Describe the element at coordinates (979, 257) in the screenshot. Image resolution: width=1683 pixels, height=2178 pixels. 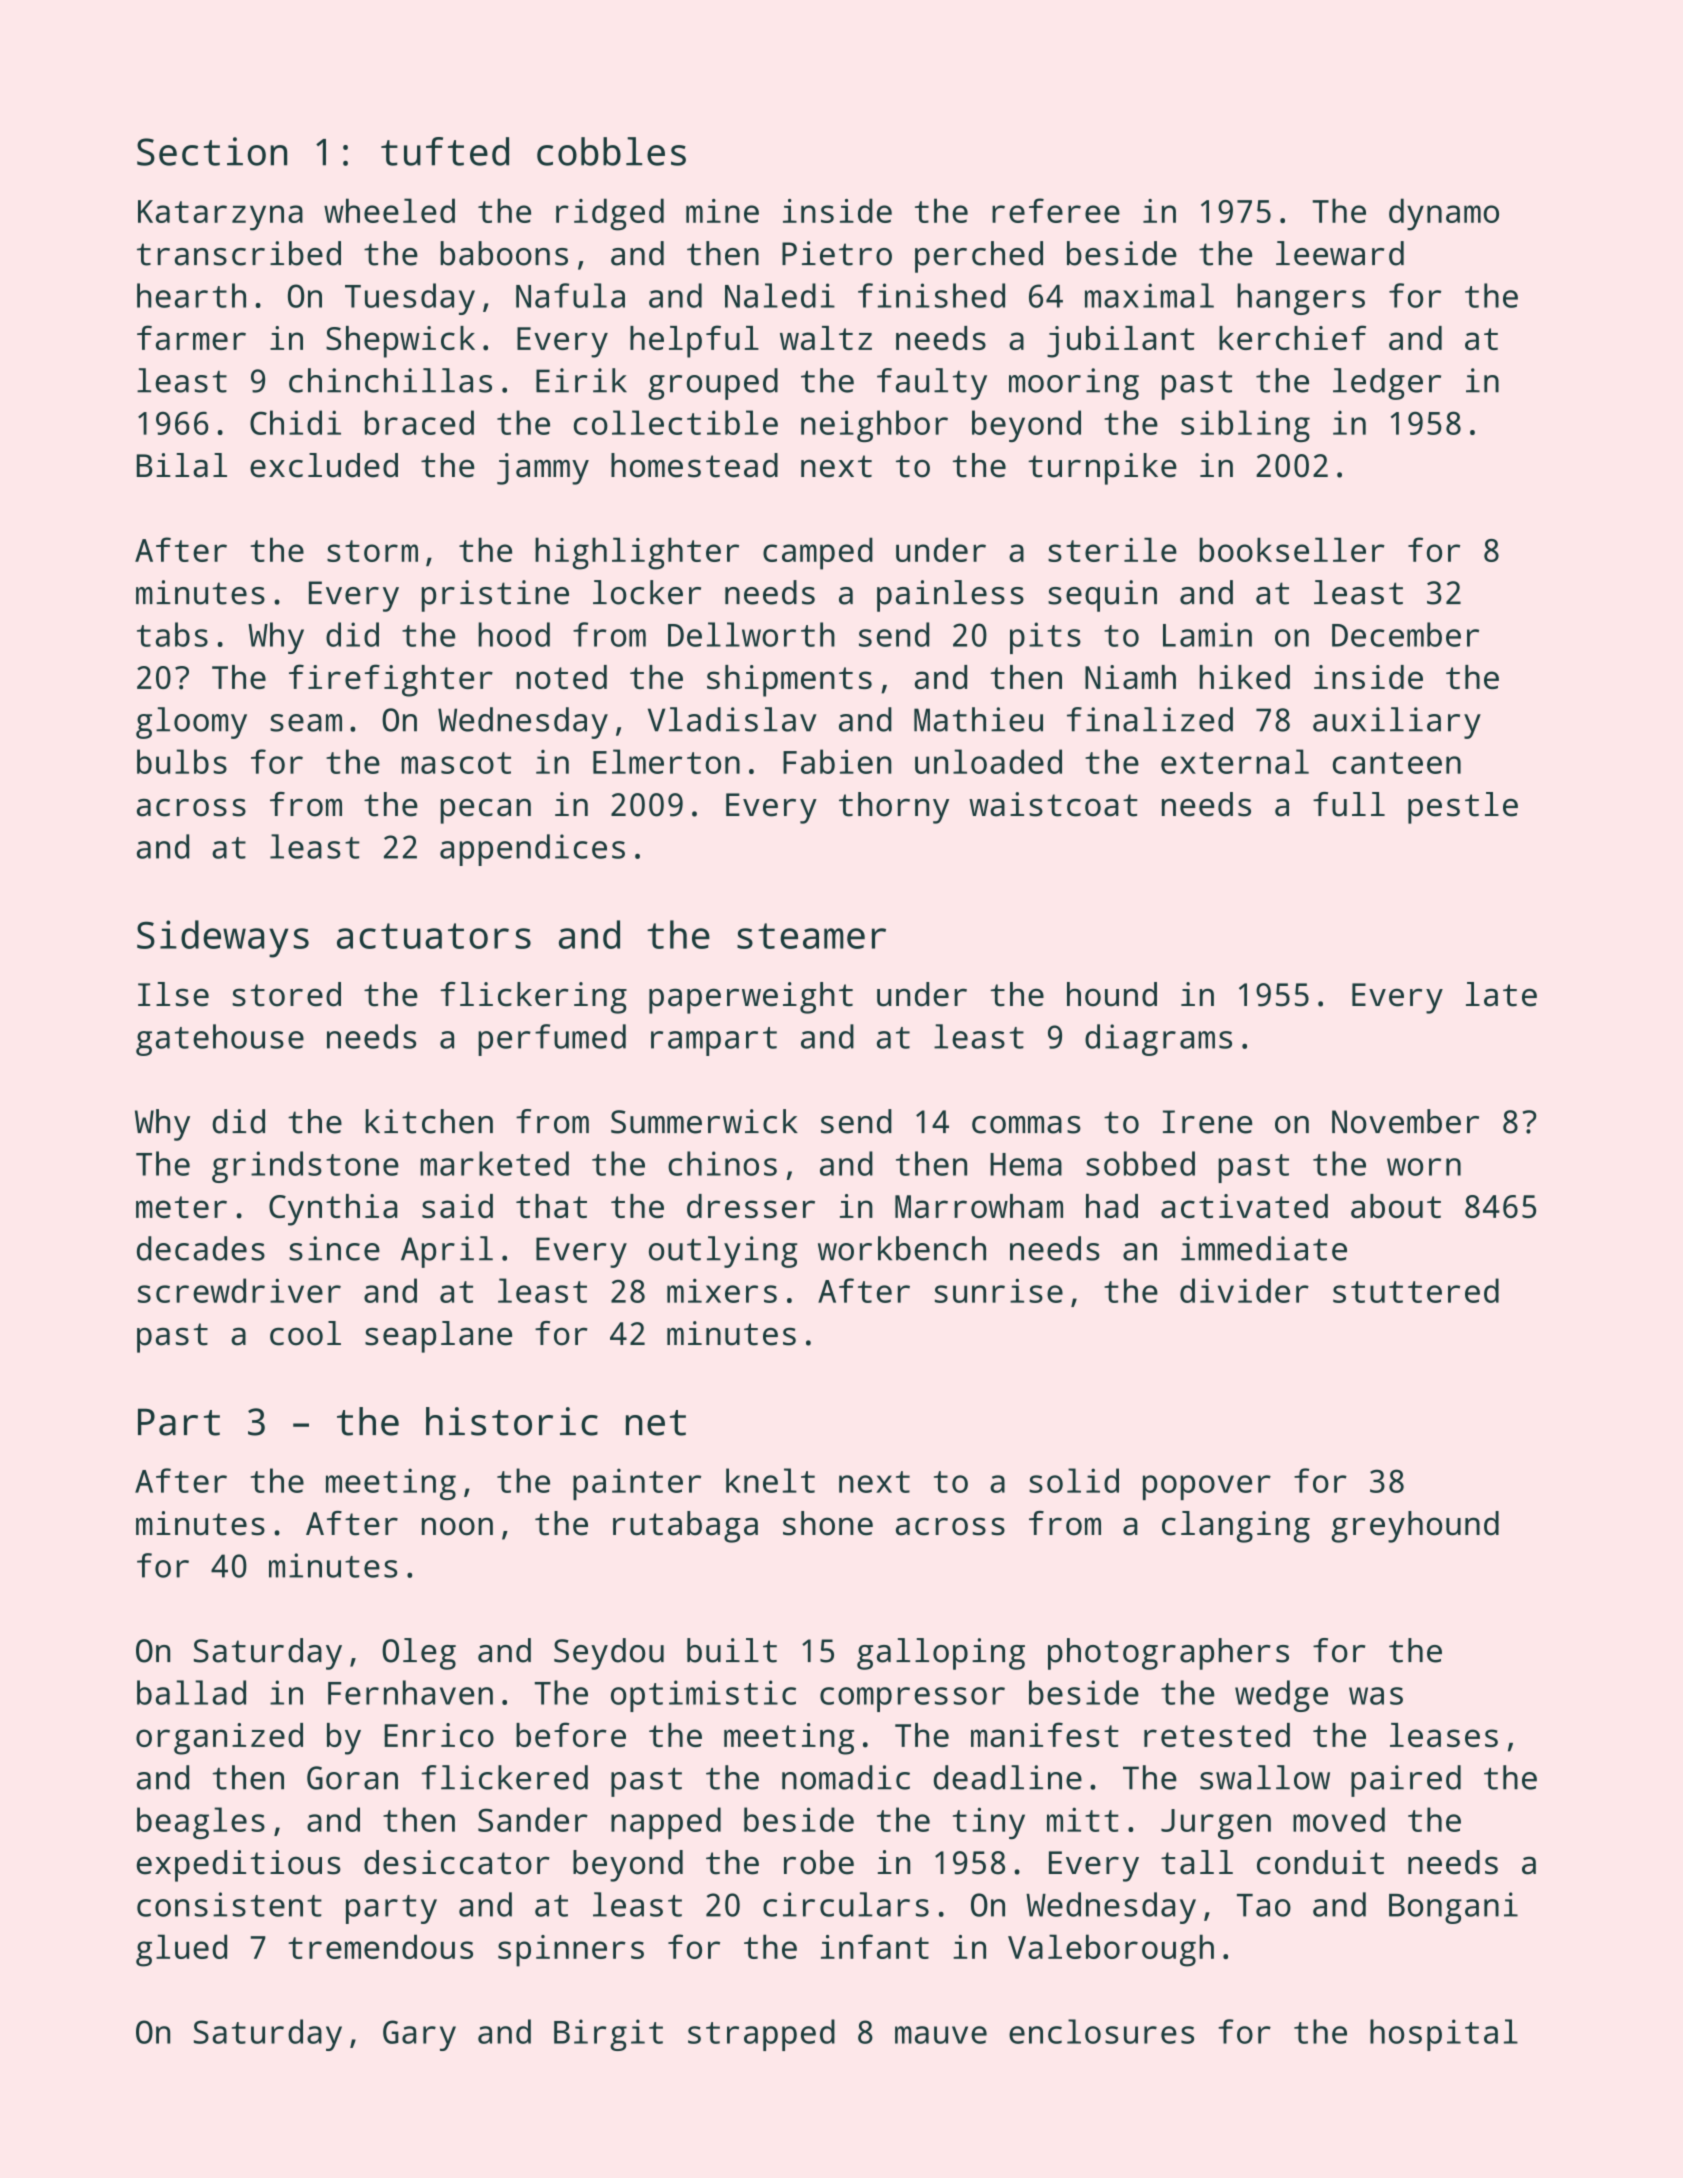
I see `perched` at that location.
